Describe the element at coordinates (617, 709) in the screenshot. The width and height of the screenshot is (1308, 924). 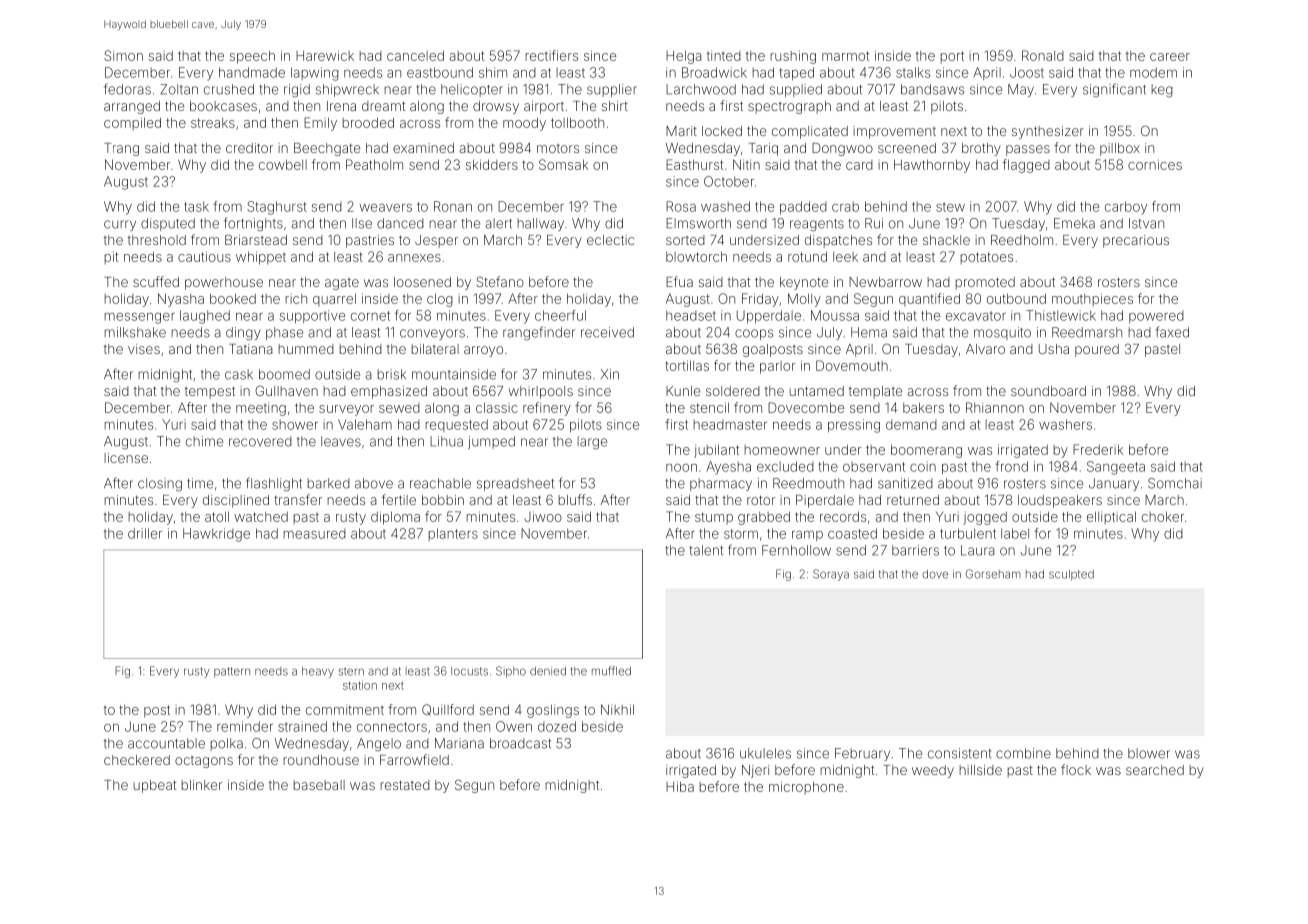
I see `Nikhil` at that location.
